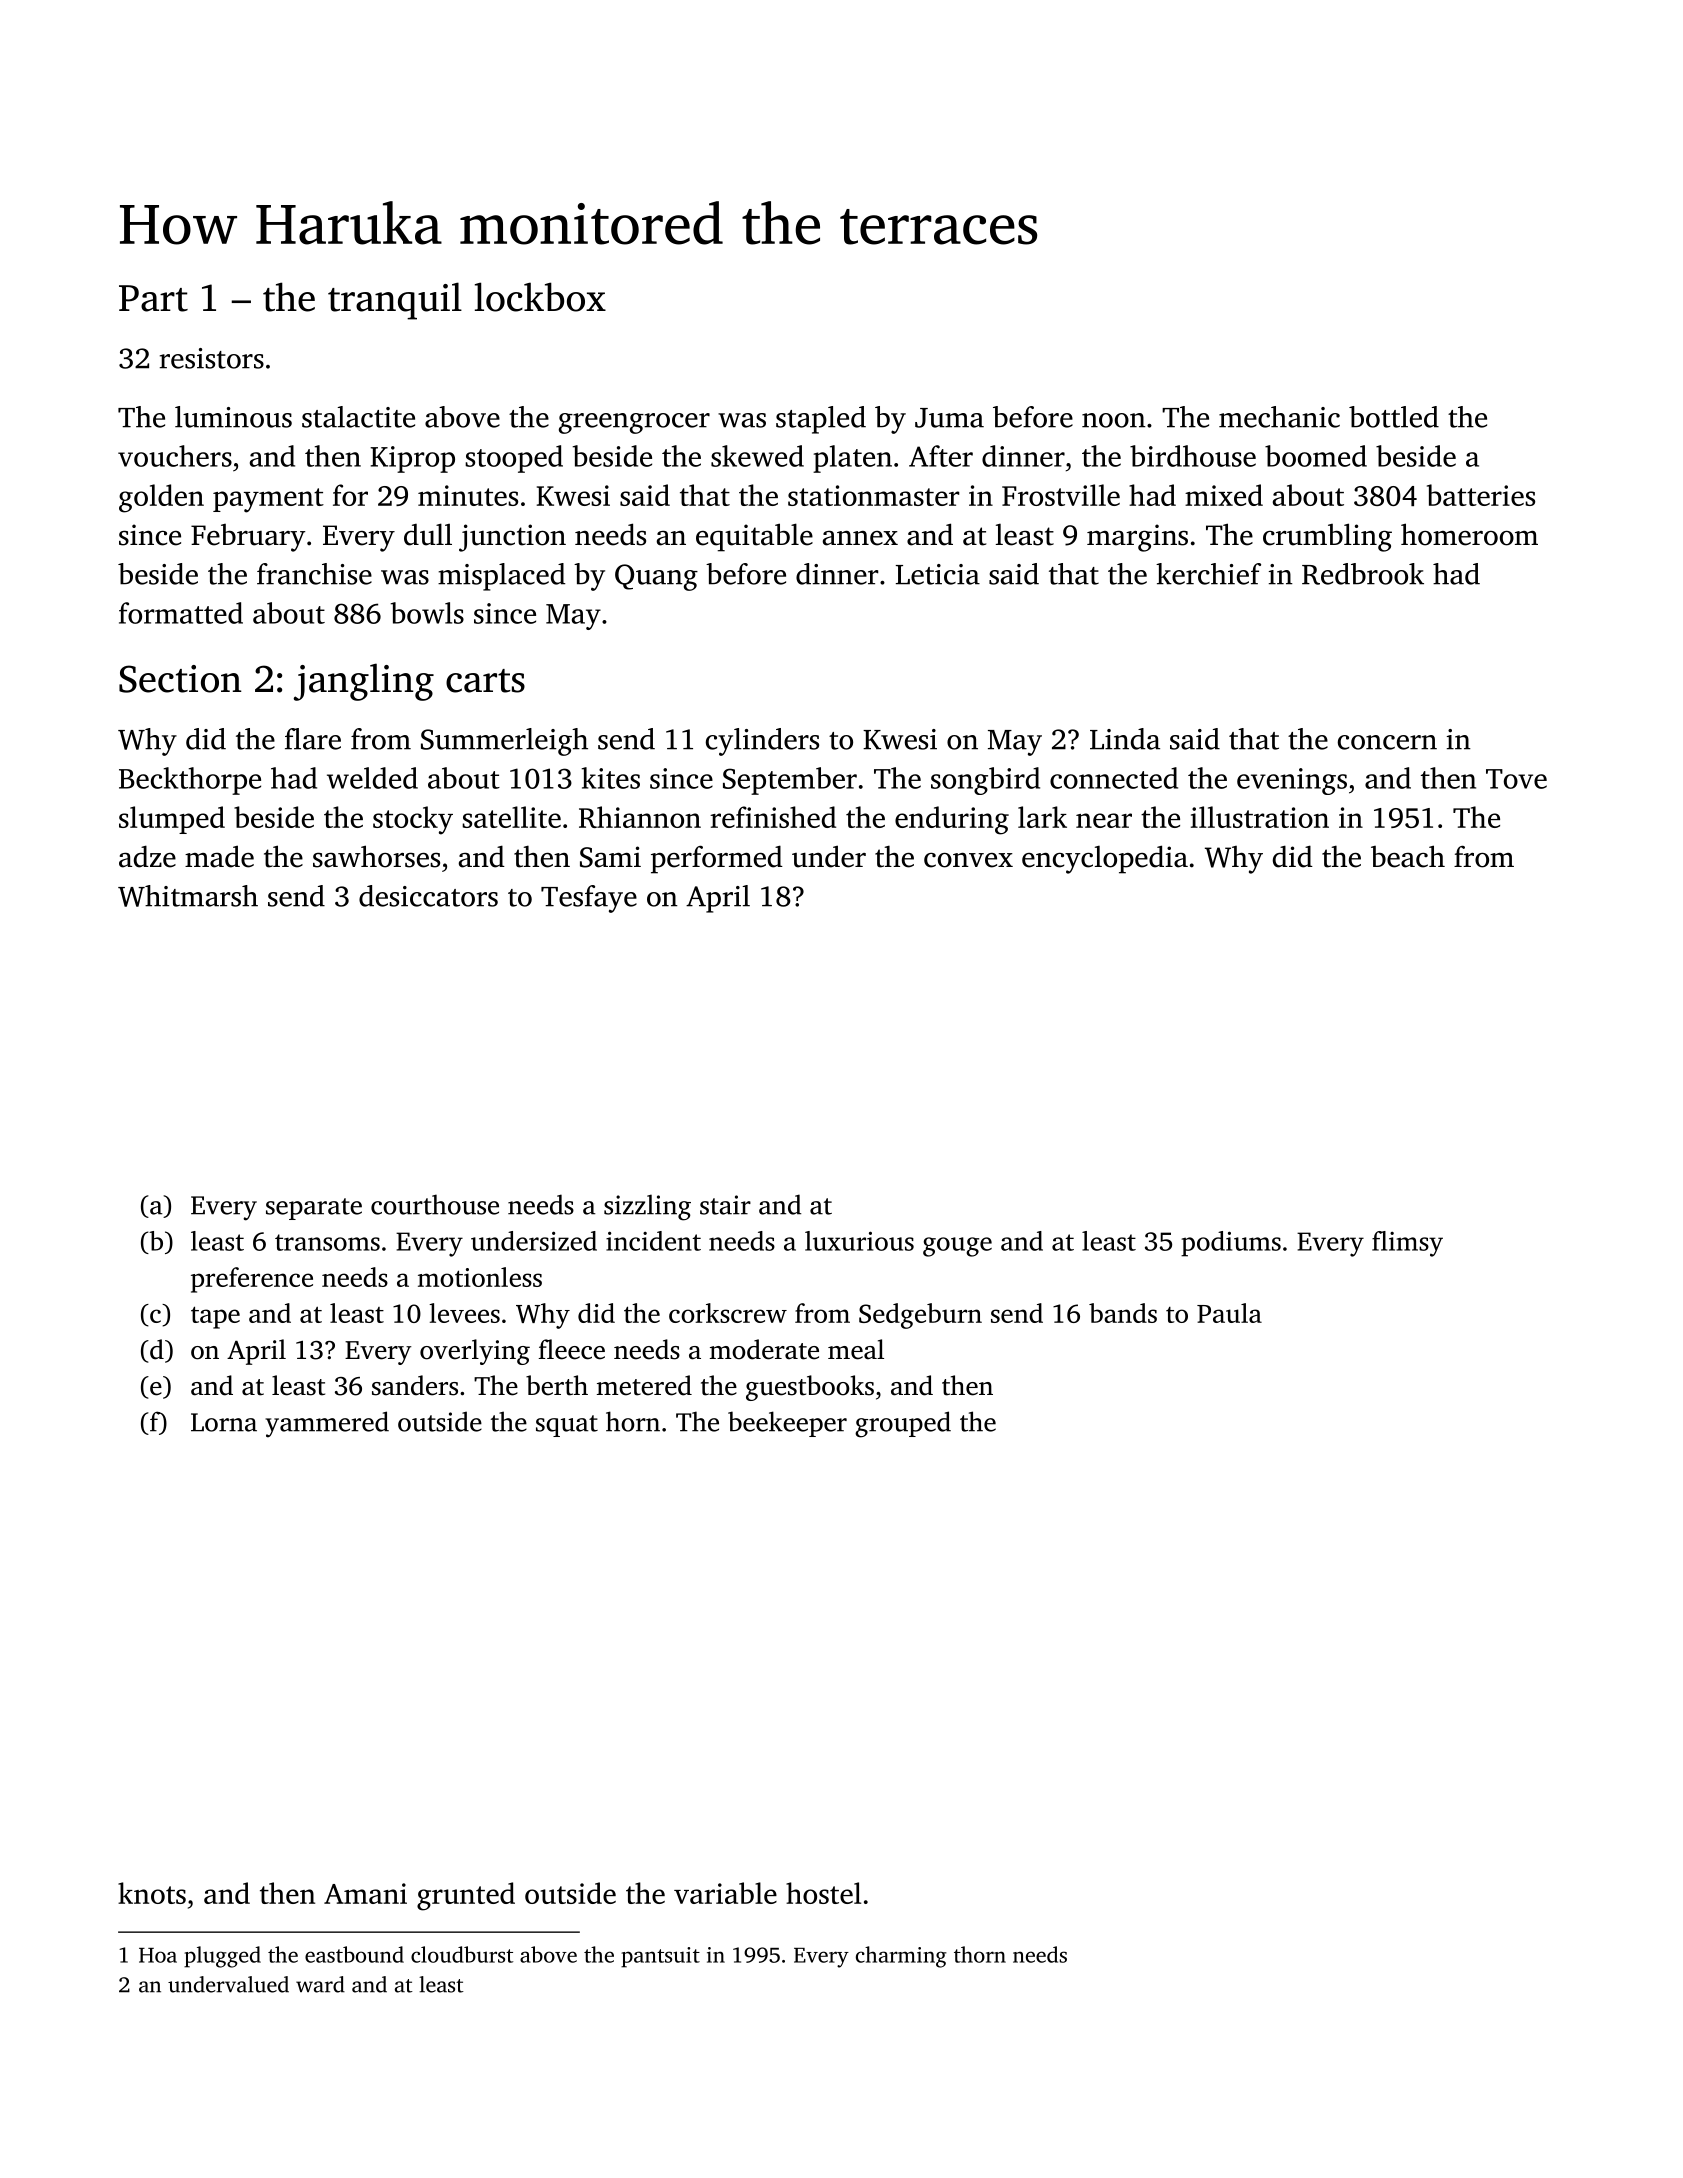  I want to click on stapled, so click(821, 420).
